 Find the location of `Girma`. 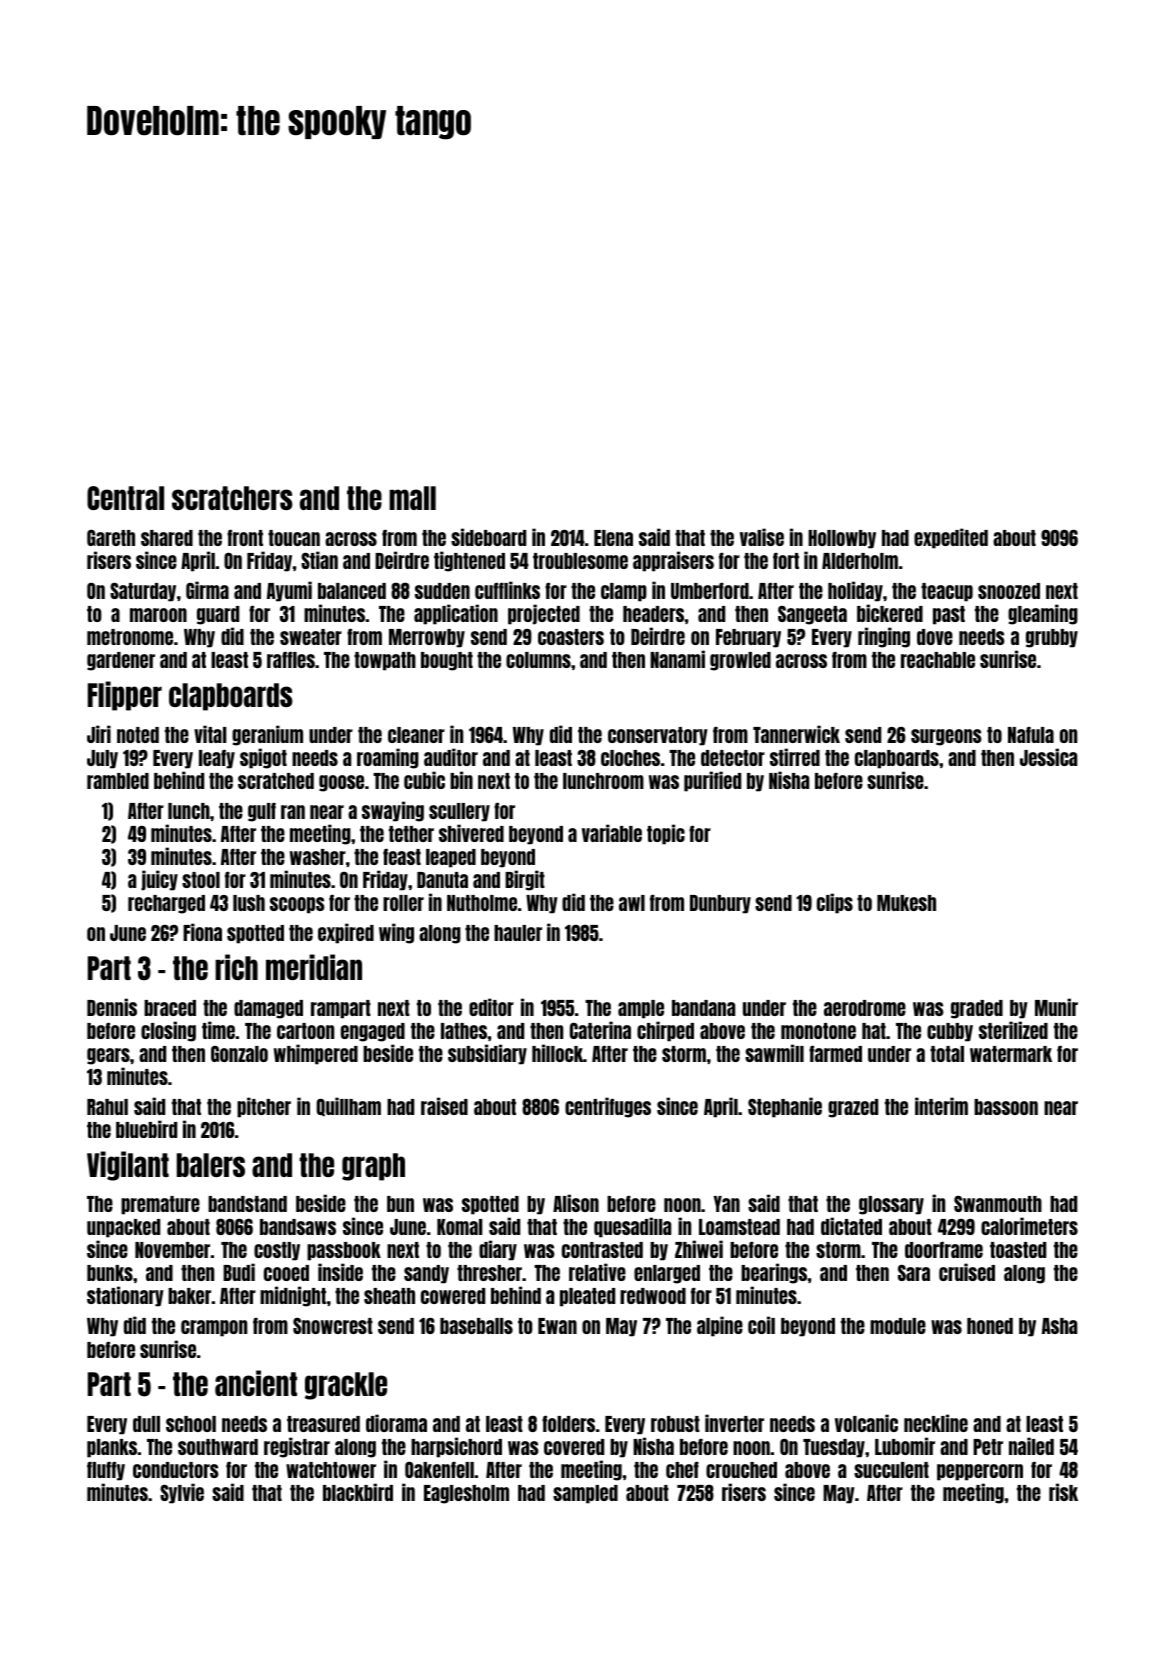

Girma is located at coordinates (207, 590).
